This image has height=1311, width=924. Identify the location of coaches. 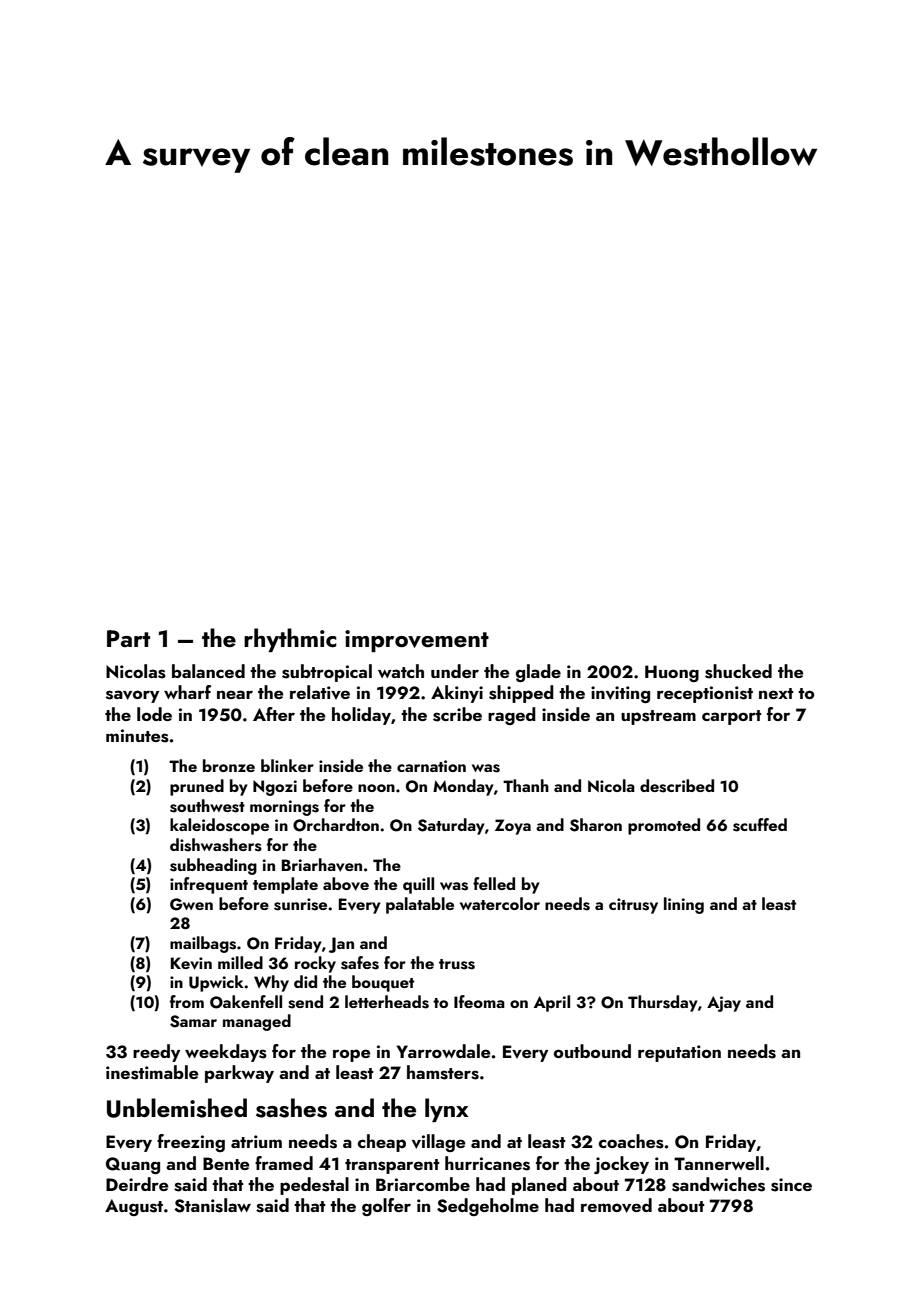
(631, 1141).
